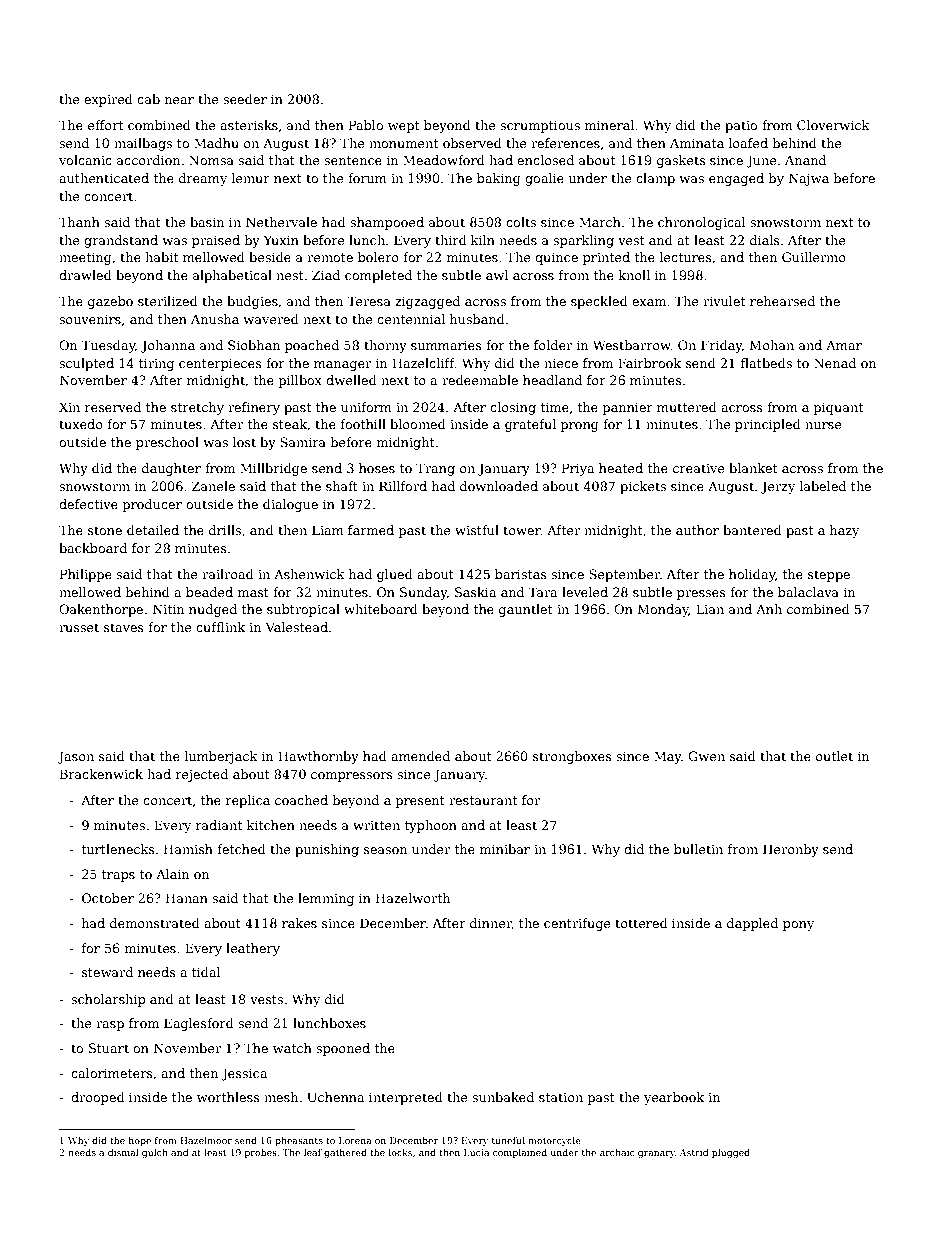 This document has height=1233, width=952. What do you see at coordinates (366, 125) in the document?
I see `Pablo` at bounding box center [366, 125].
